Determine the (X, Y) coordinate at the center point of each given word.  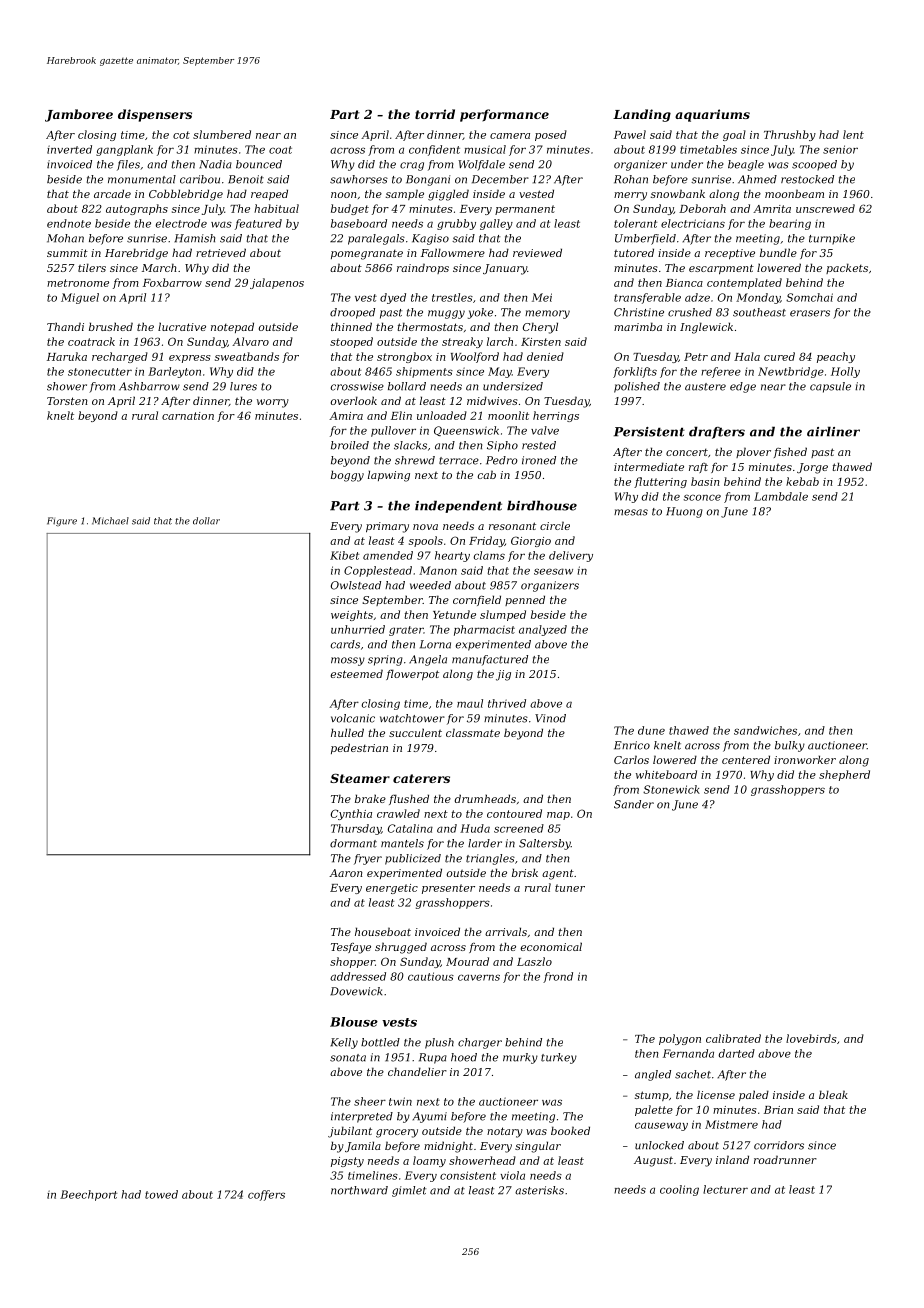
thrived (507, 703)
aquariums (712, 115)
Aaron (345, 873)
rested (539, 445)
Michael (110, 521)
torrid (435, 114)
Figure (62, 521)
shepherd (844, 775)
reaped (269, 195)
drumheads (485, 798)
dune (651, 730)
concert (687, 452)
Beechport (88, 1195)
